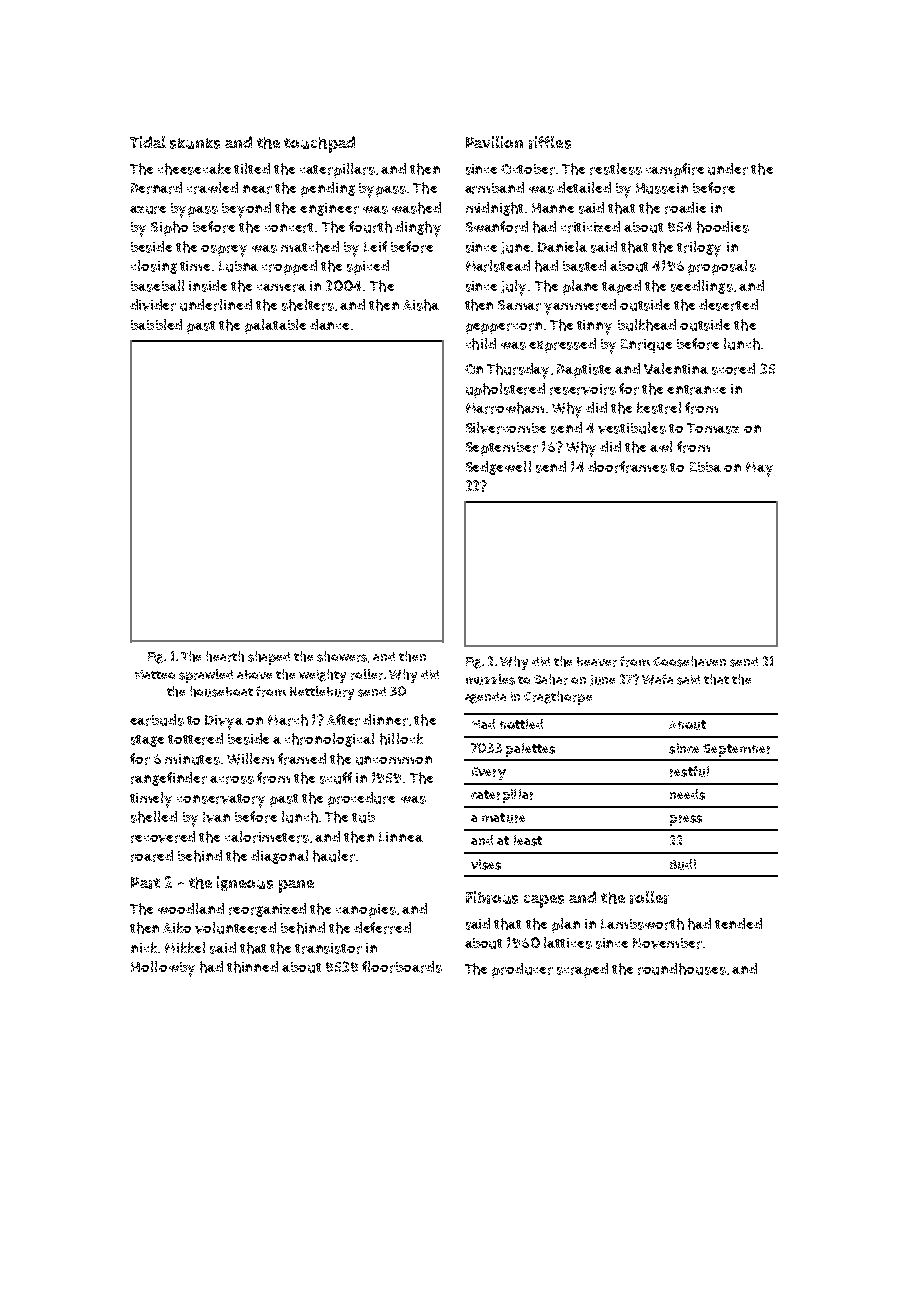 This page has width=908, height=1316. What do you see at coordinates (584, 187) in the page?
I see `detailed` at bounding box center [584, 187].
